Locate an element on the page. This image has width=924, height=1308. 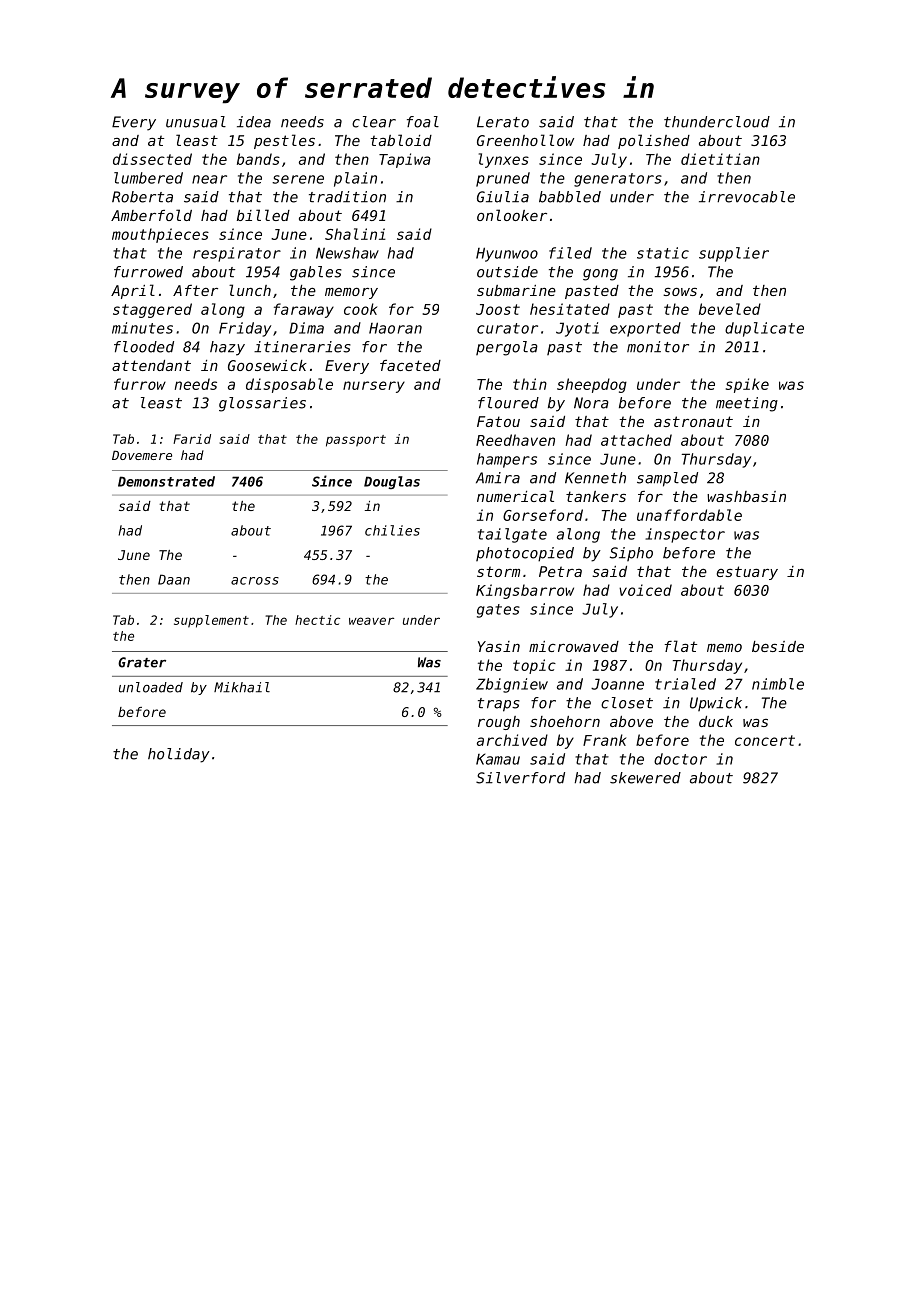
trialed is located at coordinates (685, 684).
